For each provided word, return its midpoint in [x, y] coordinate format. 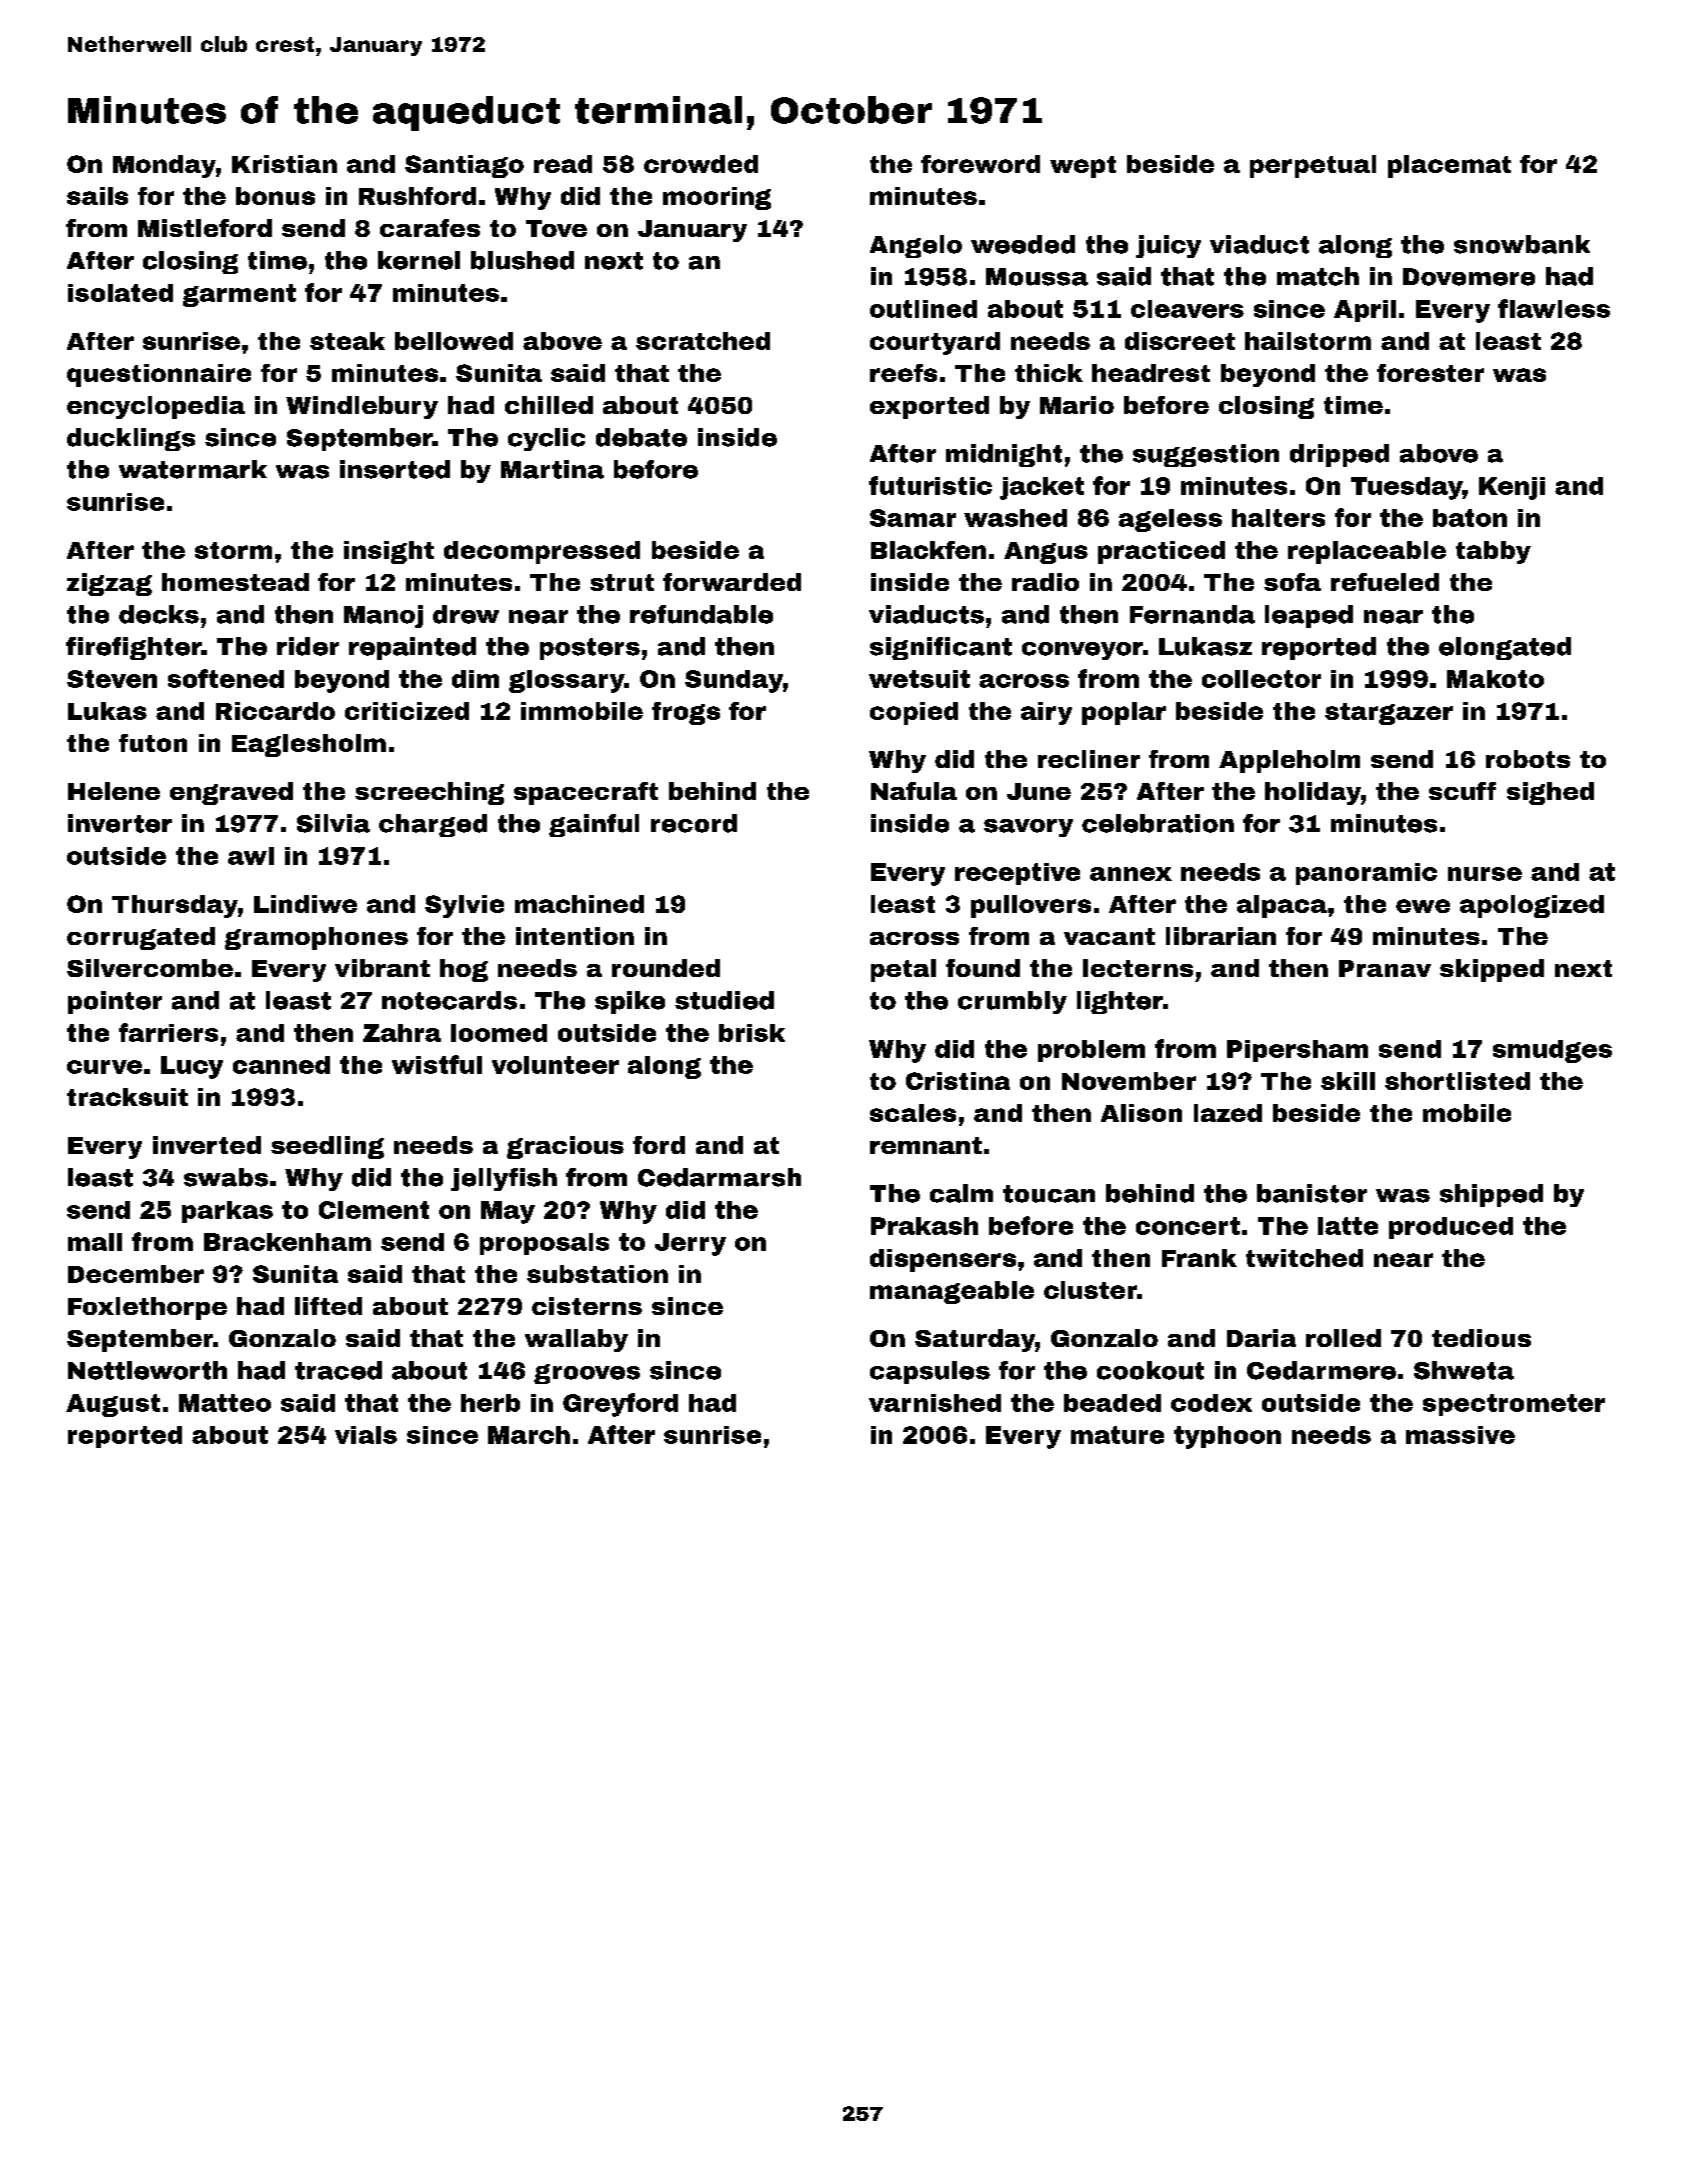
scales [913, 1113]
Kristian [284, 164]
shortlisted [1457, 1081]
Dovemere [1469, 277]
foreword [980, 164]
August [113, 1405]
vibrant [382, 968]
